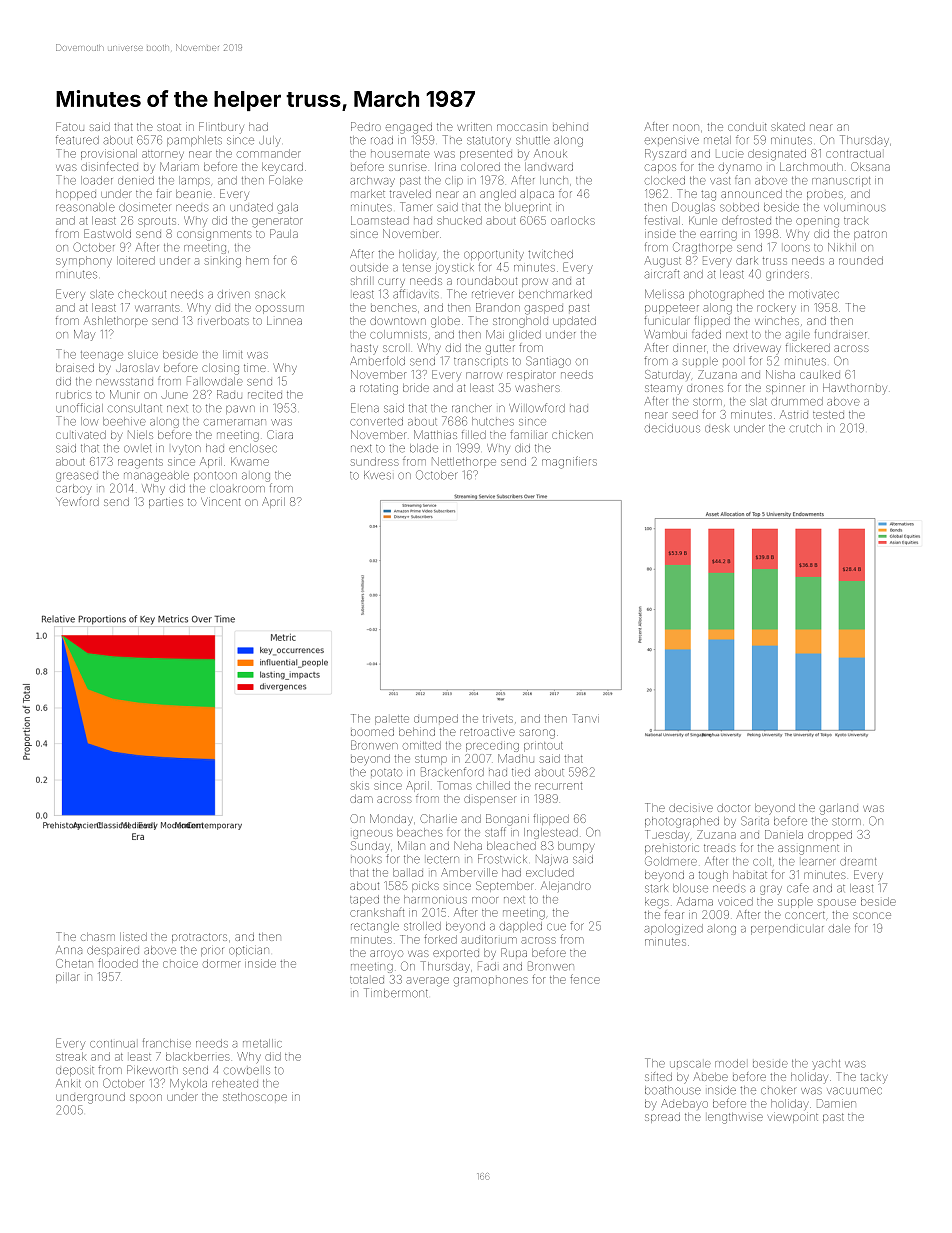  Describe the element at coordinates (75, 1071) in the document. I see `deposit` at that location.
